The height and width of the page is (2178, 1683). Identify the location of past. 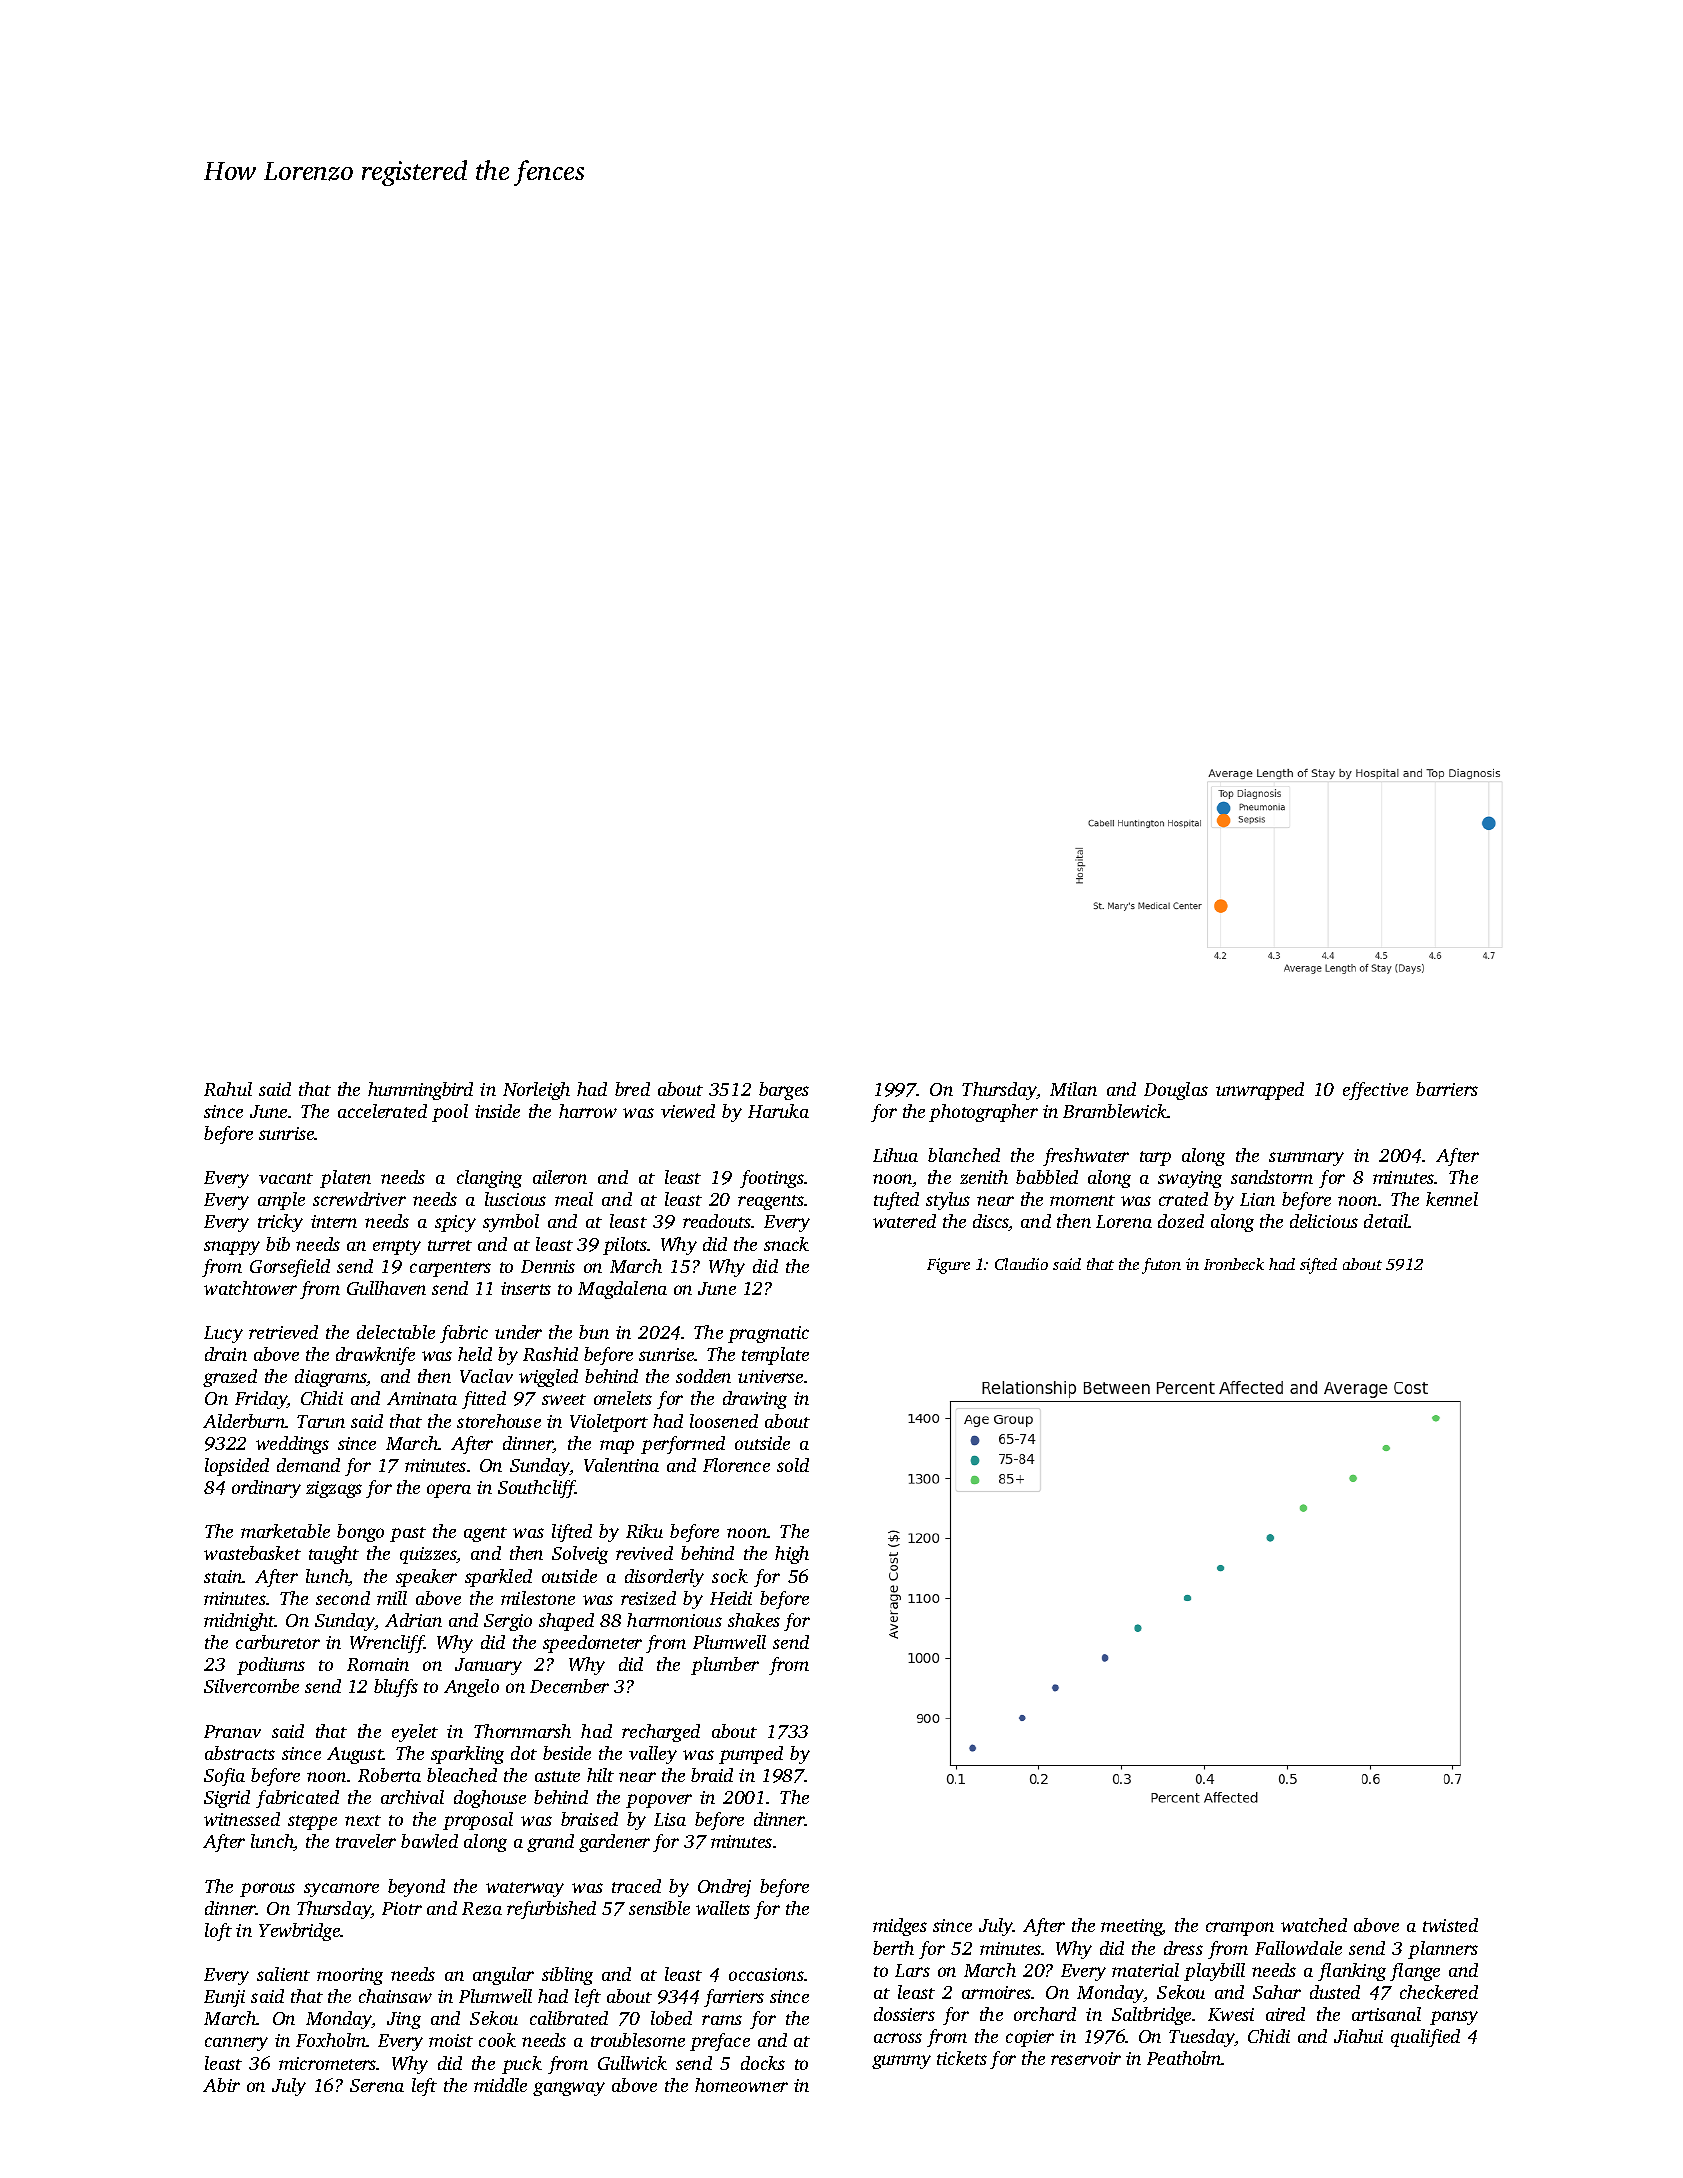
(408, 1534).
